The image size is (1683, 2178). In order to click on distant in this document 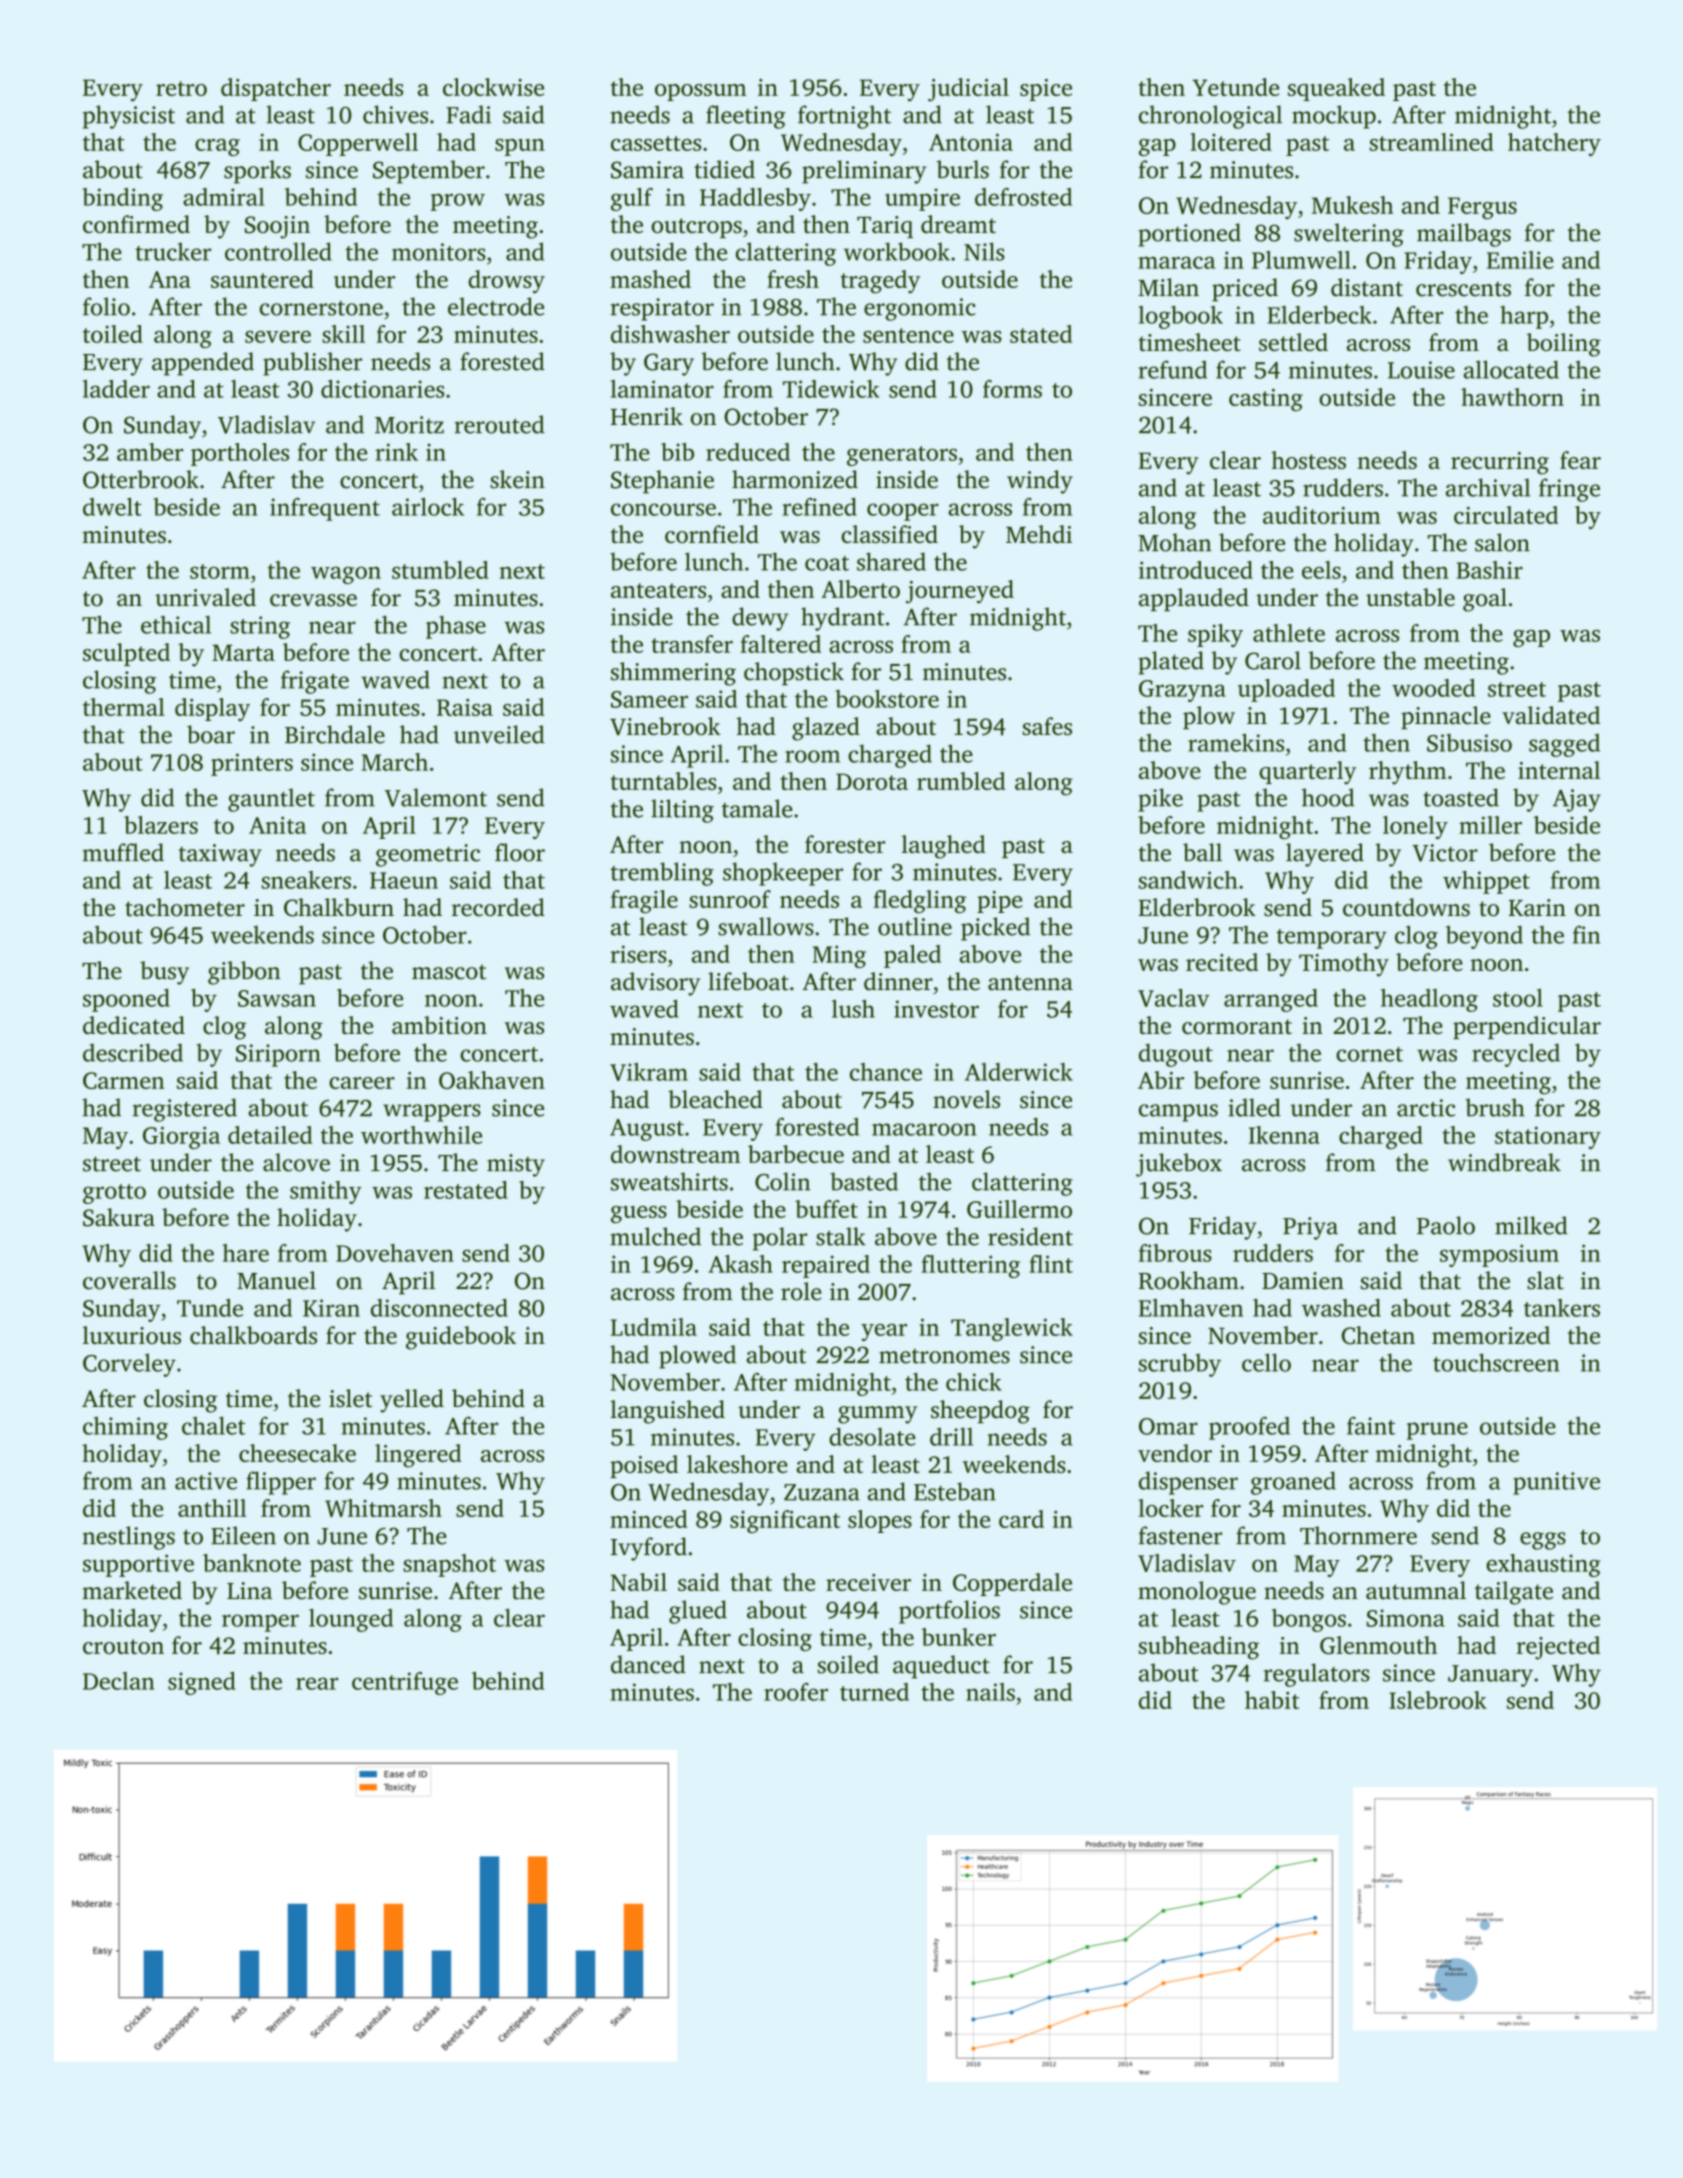, I will do `click(1367, 287)`.
